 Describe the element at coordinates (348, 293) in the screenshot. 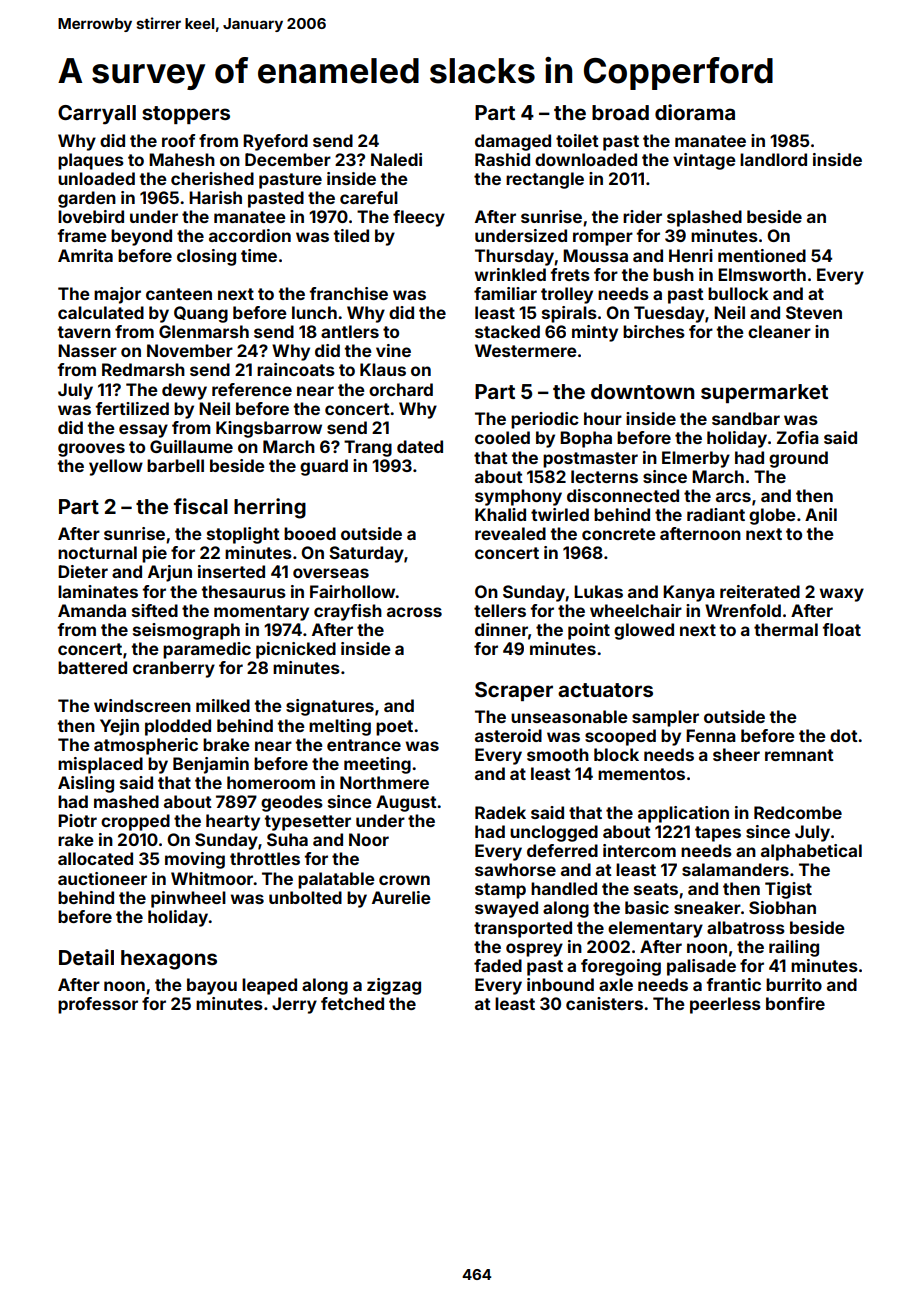

I see `franchise` at that location.
